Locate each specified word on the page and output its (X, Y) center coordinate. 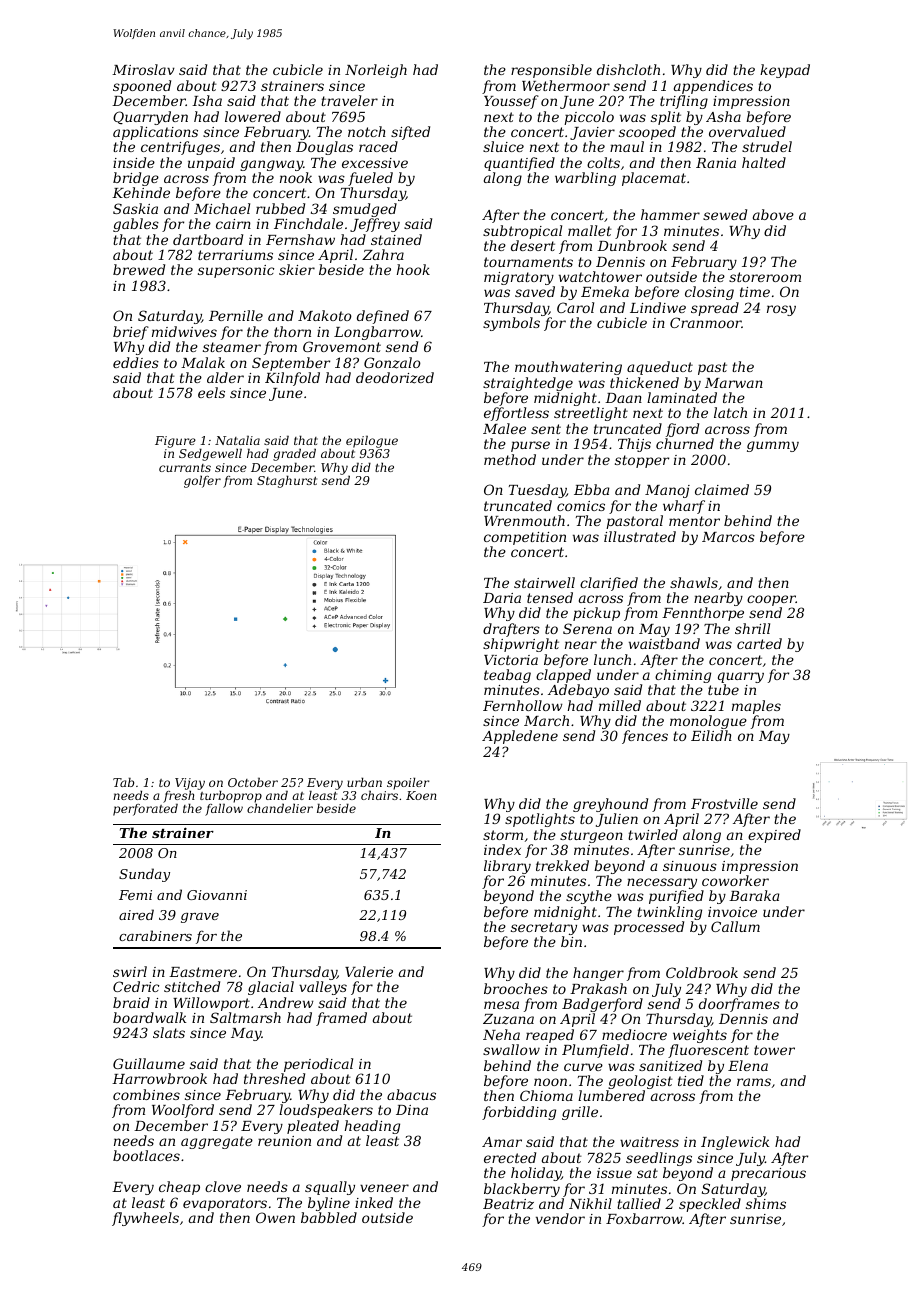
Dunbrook (632, 245)
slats (169, 1032)
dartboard (208, 239)
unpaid (211, 164)
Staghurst (287, 481)
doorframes (739, 1005)
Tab (123, 782)
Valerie (369, 971)
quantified (519, 164)
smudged (365, 210)
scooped (647, 133)
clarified (609, 584)
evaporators (225, 1204)
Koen (421, 795)
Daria (502, 598)
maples (756, 707)
